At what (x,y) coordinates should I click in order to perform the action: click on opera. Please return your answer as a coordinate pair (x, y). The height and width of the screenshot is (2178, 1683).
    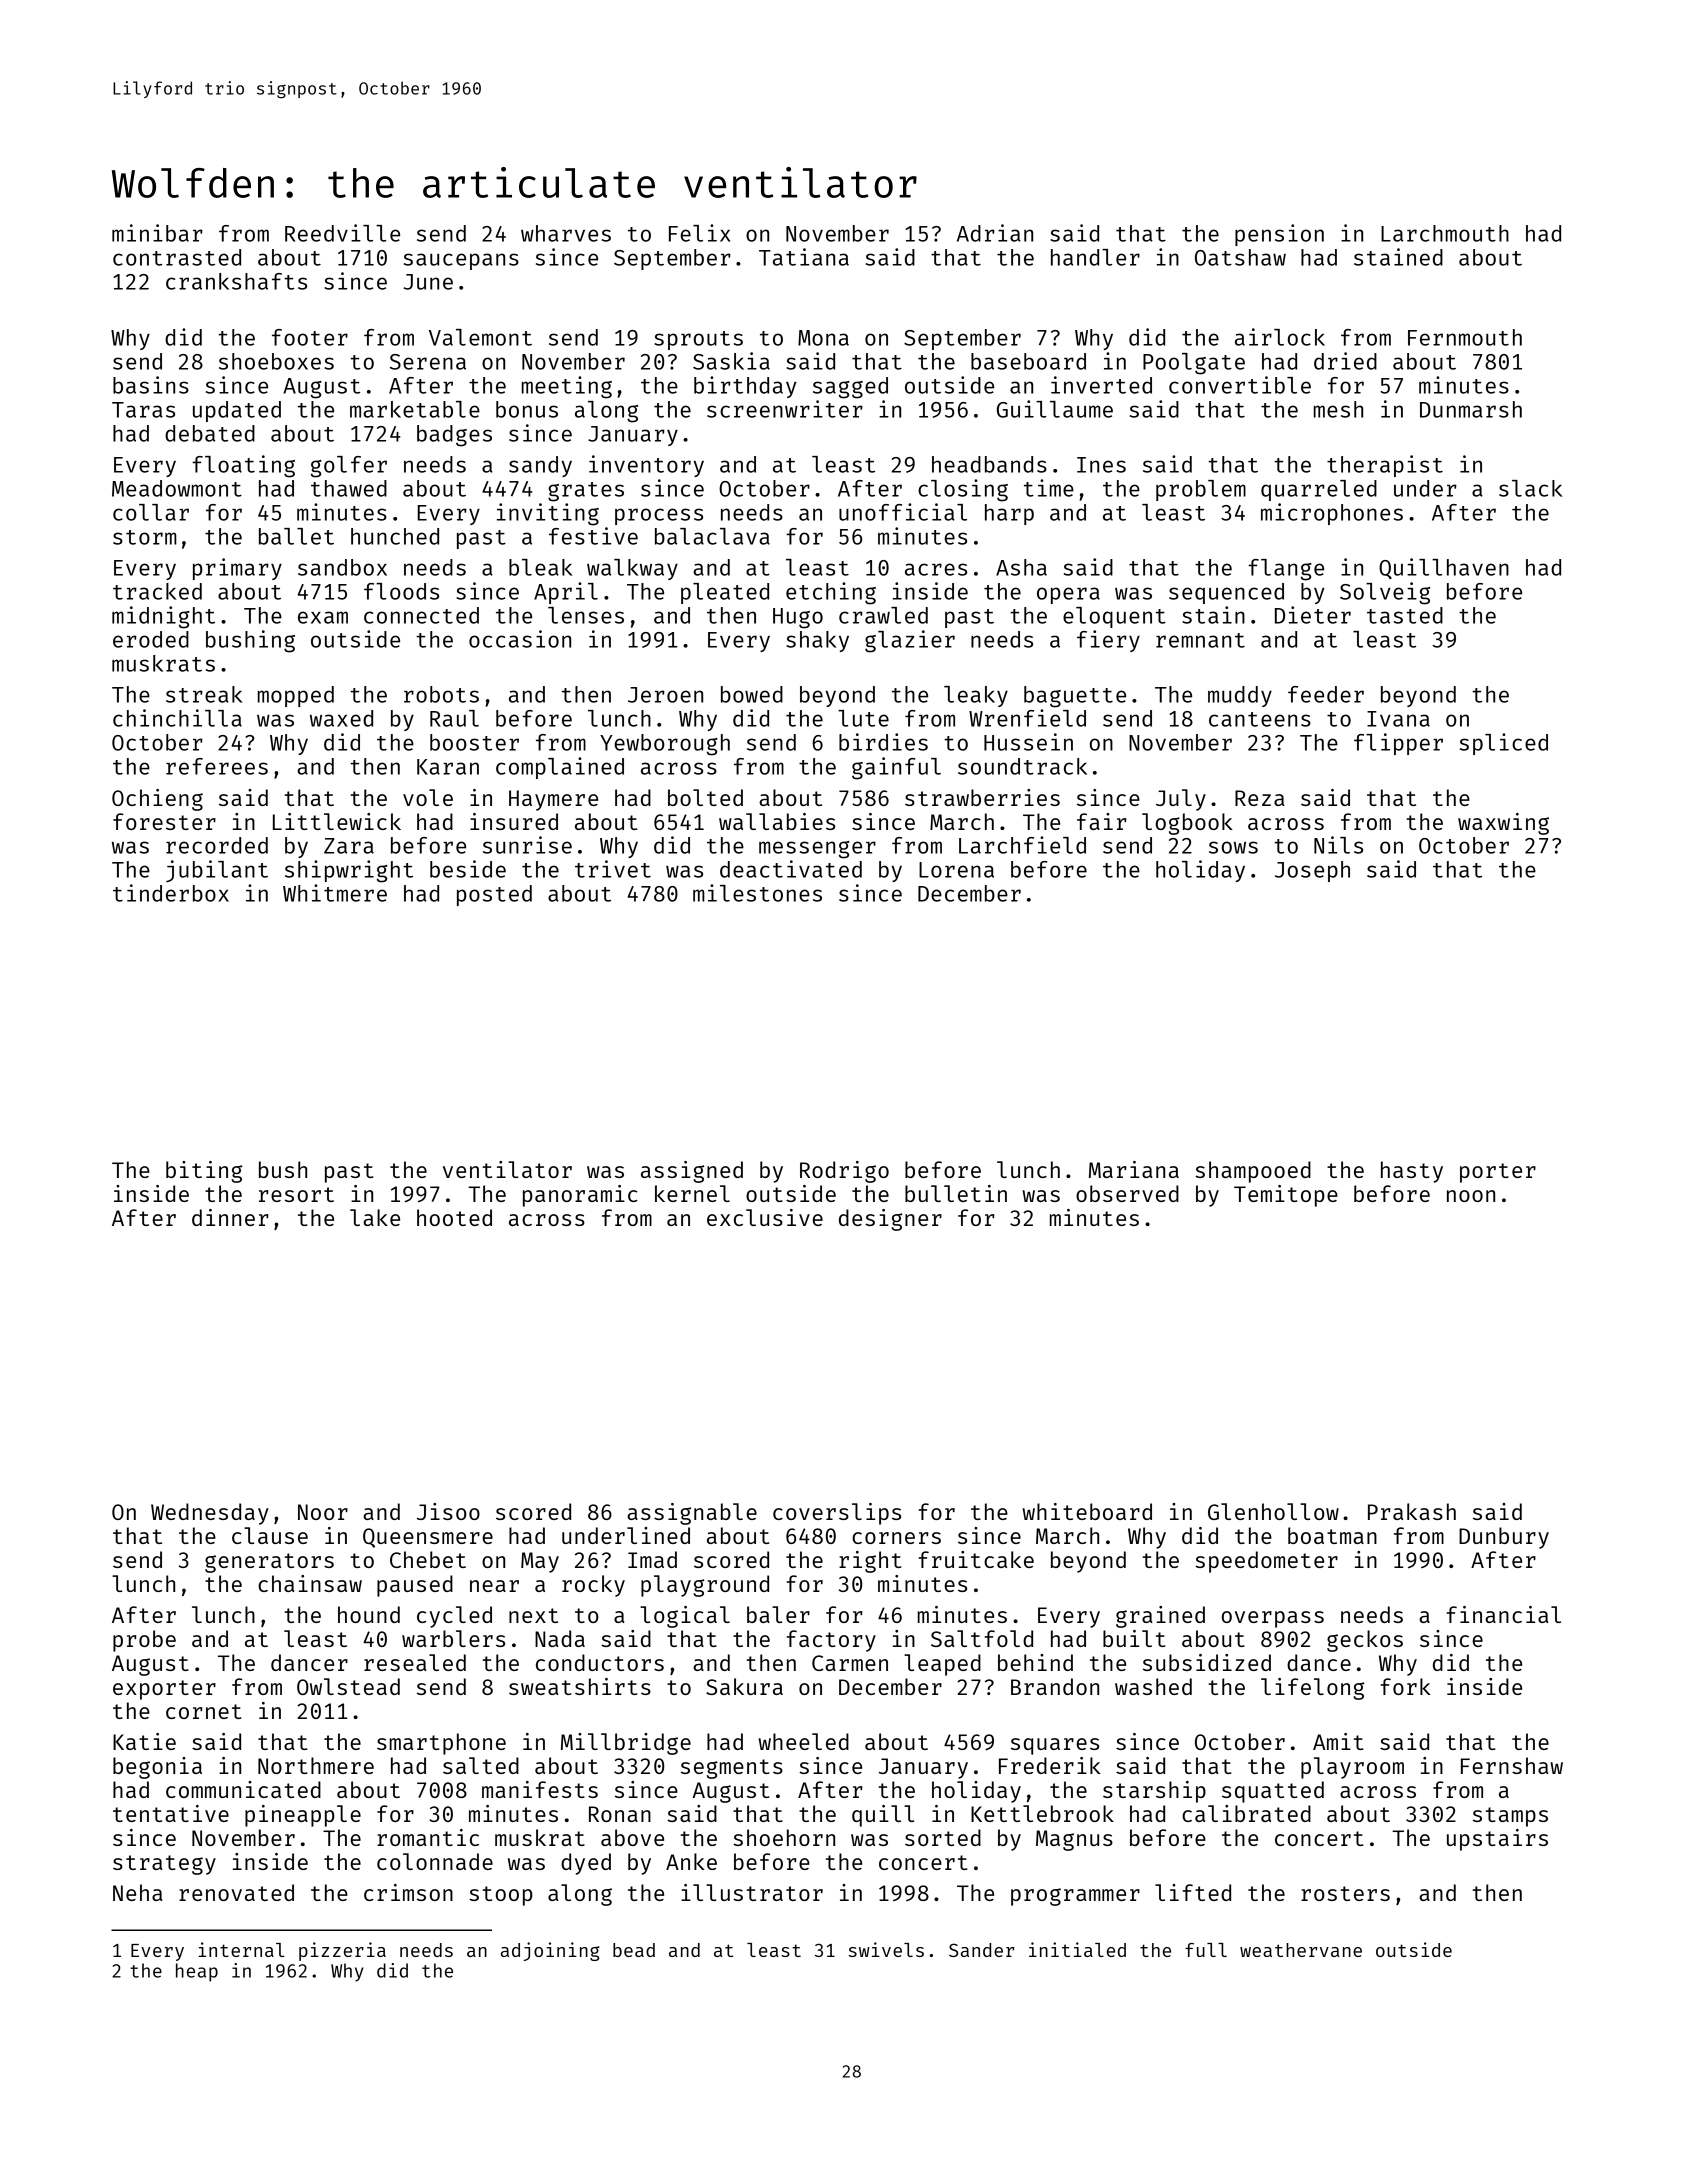
    Looking at the image, I should click on (1068, 595).
